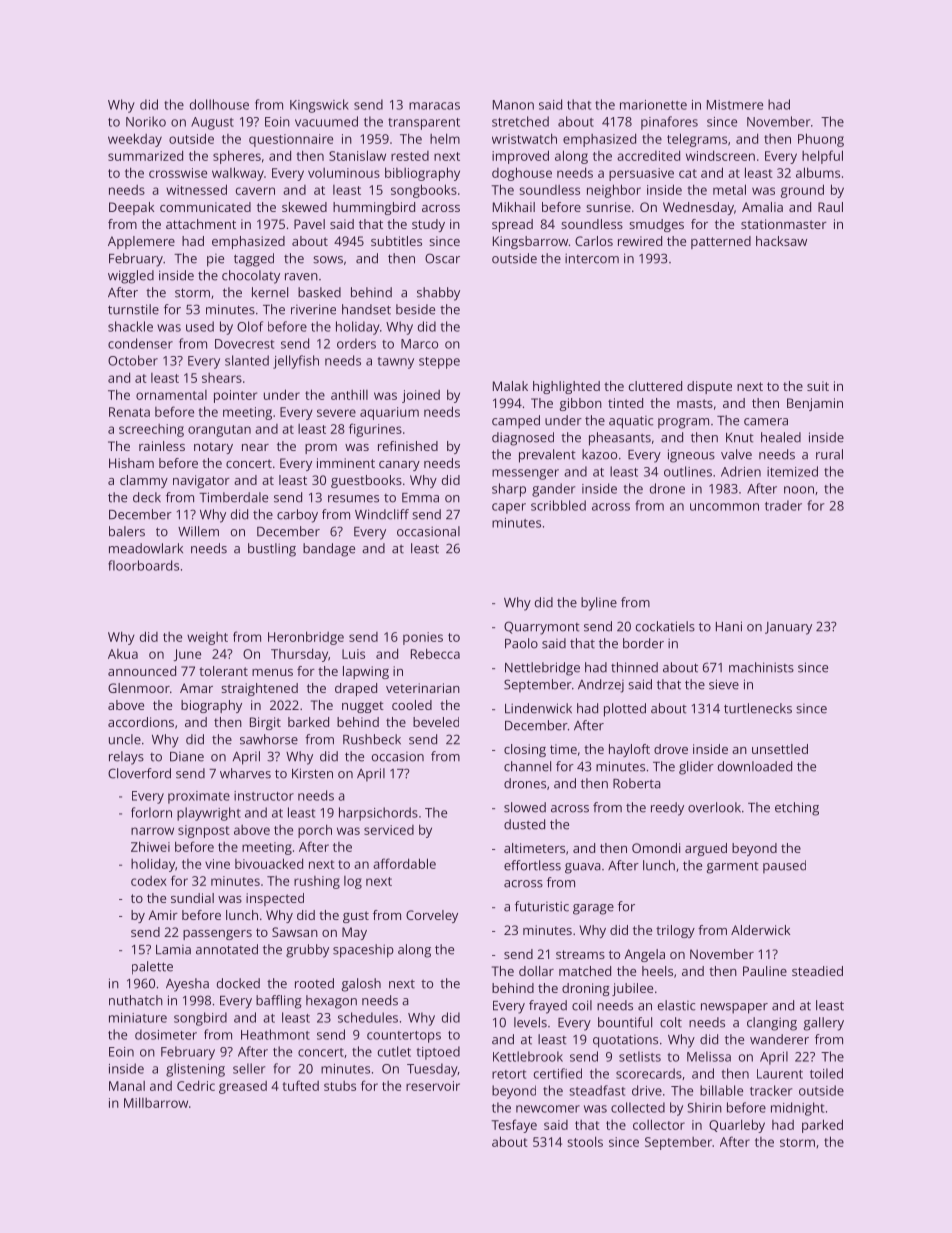 The height and width of the screenshot is (1233, 952). I want to click on intercom, so click(592, 258).
